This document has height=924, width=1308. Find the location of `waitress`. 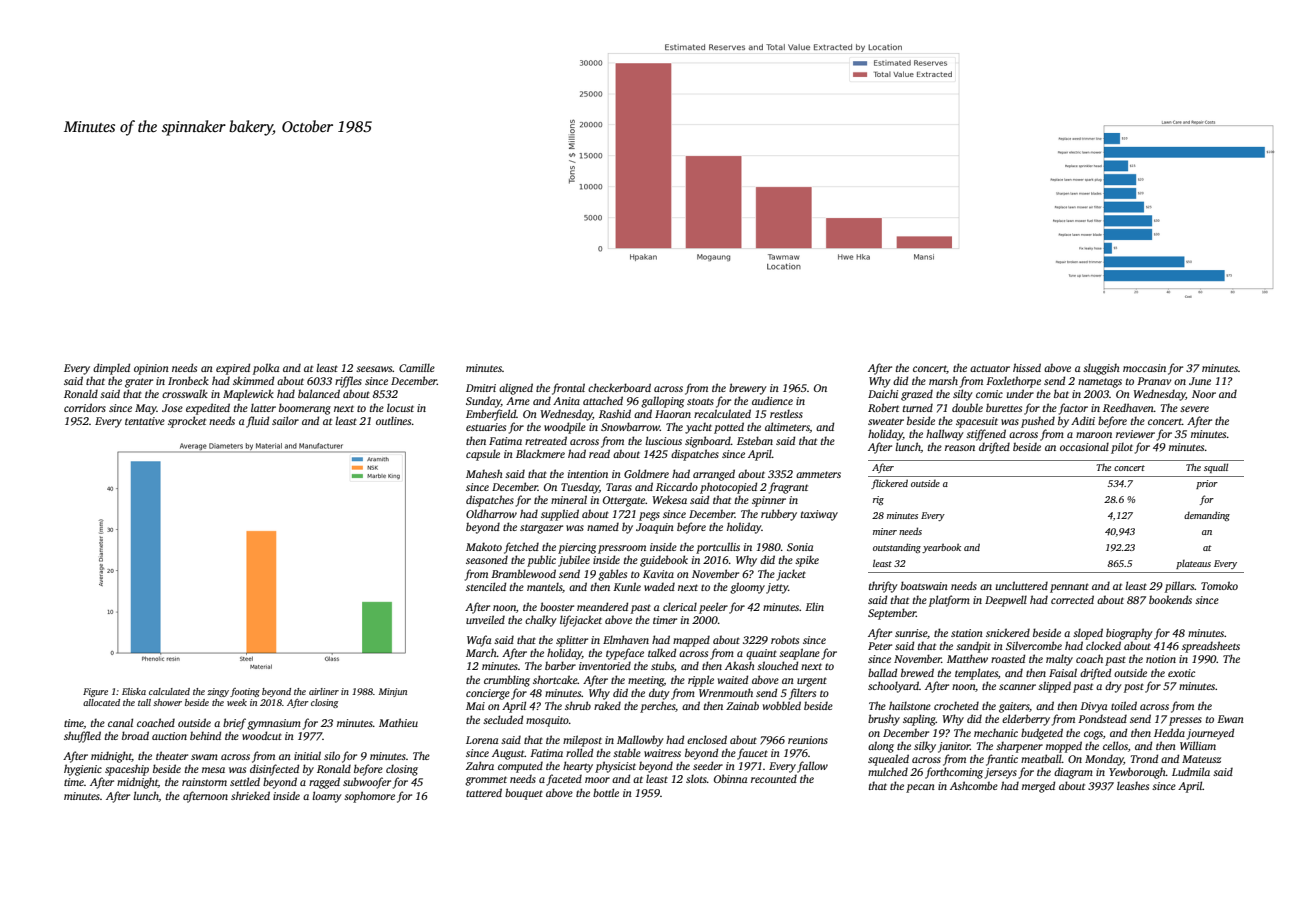

waitress is located at coordinates (662, 753).
